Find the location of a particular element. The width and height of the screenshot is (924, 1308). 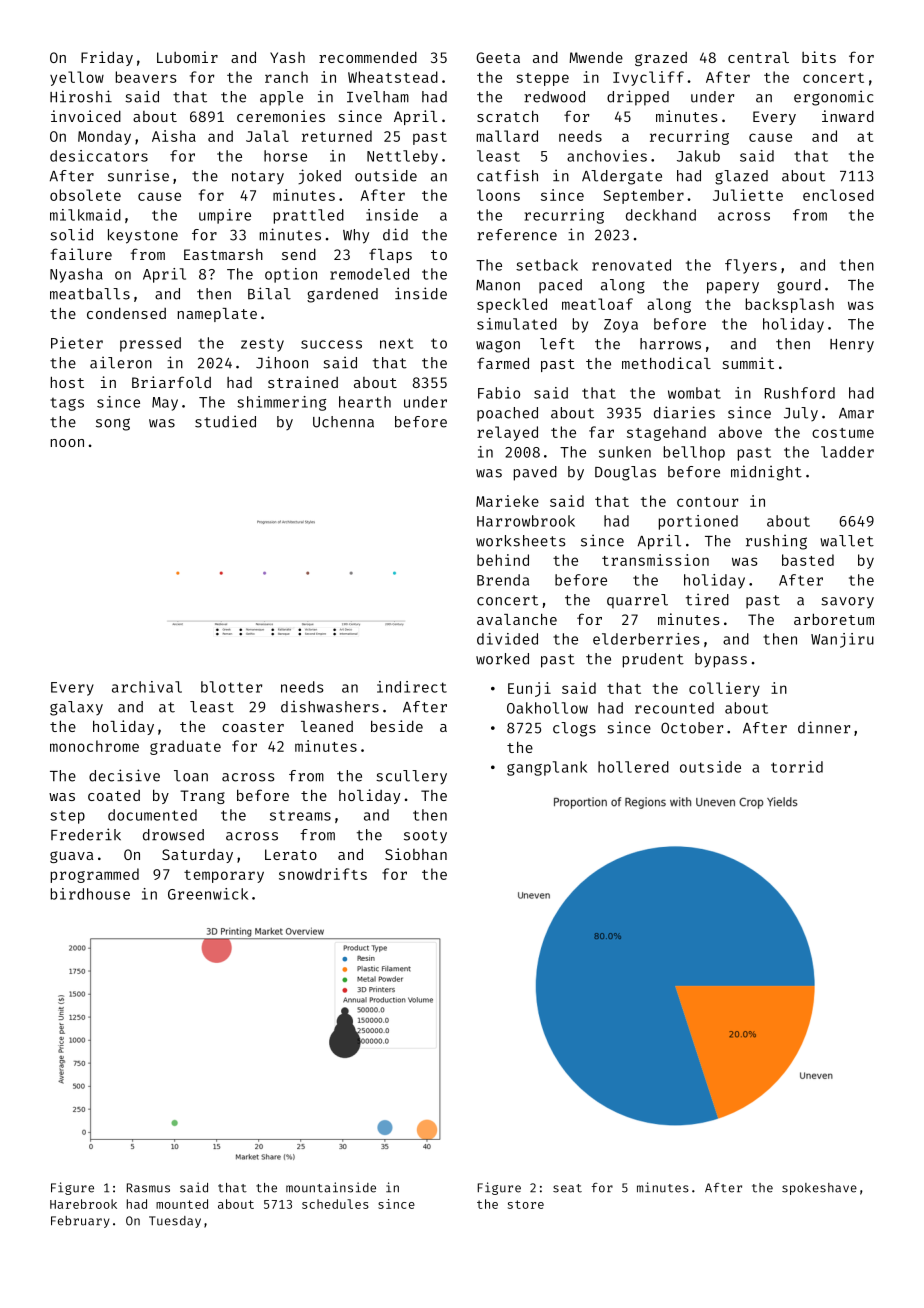

Lubomir is located at coordinates (187, 57).
